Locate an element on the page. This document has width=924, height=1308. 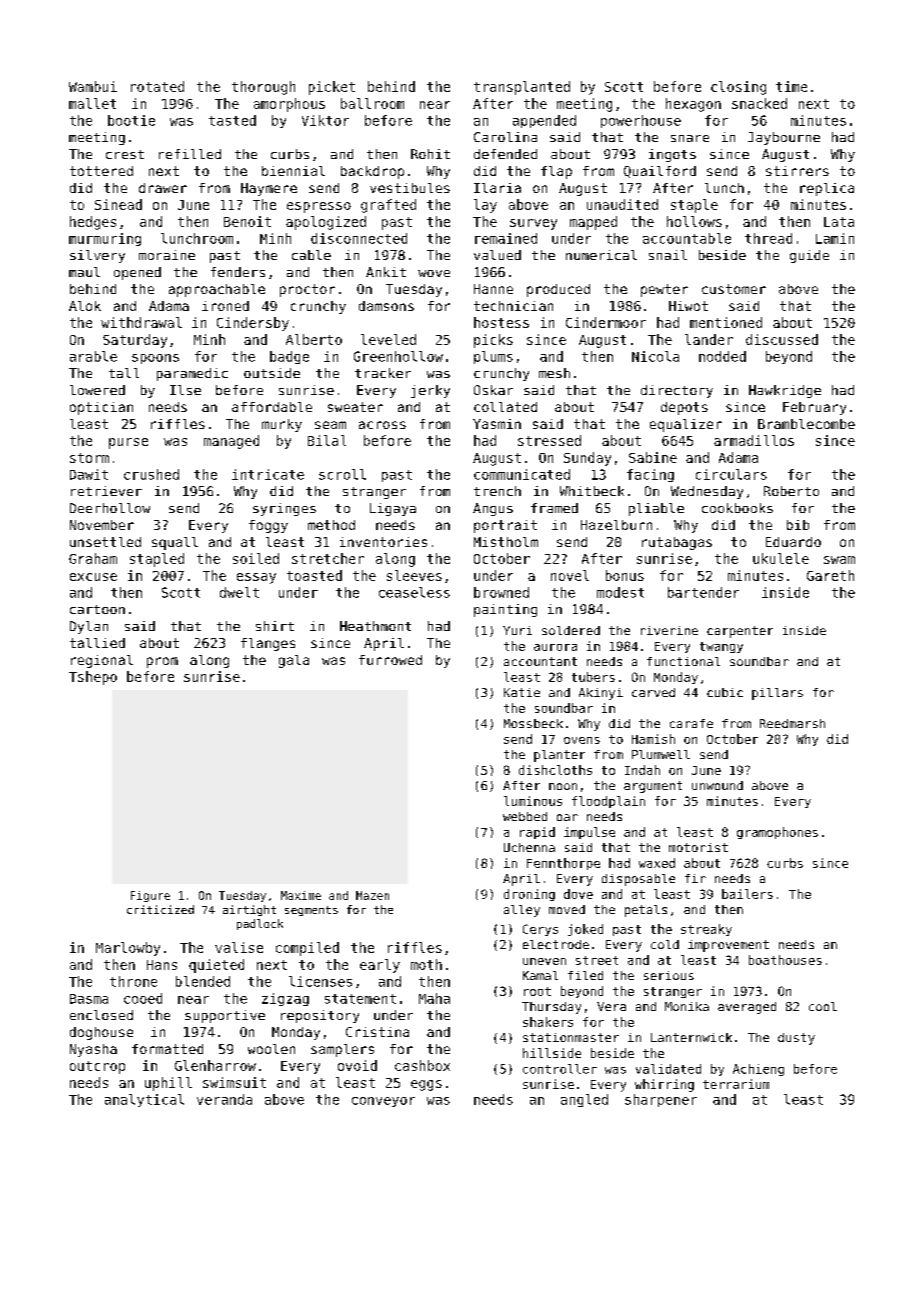
bailers is located at coordinates (747, 894).
